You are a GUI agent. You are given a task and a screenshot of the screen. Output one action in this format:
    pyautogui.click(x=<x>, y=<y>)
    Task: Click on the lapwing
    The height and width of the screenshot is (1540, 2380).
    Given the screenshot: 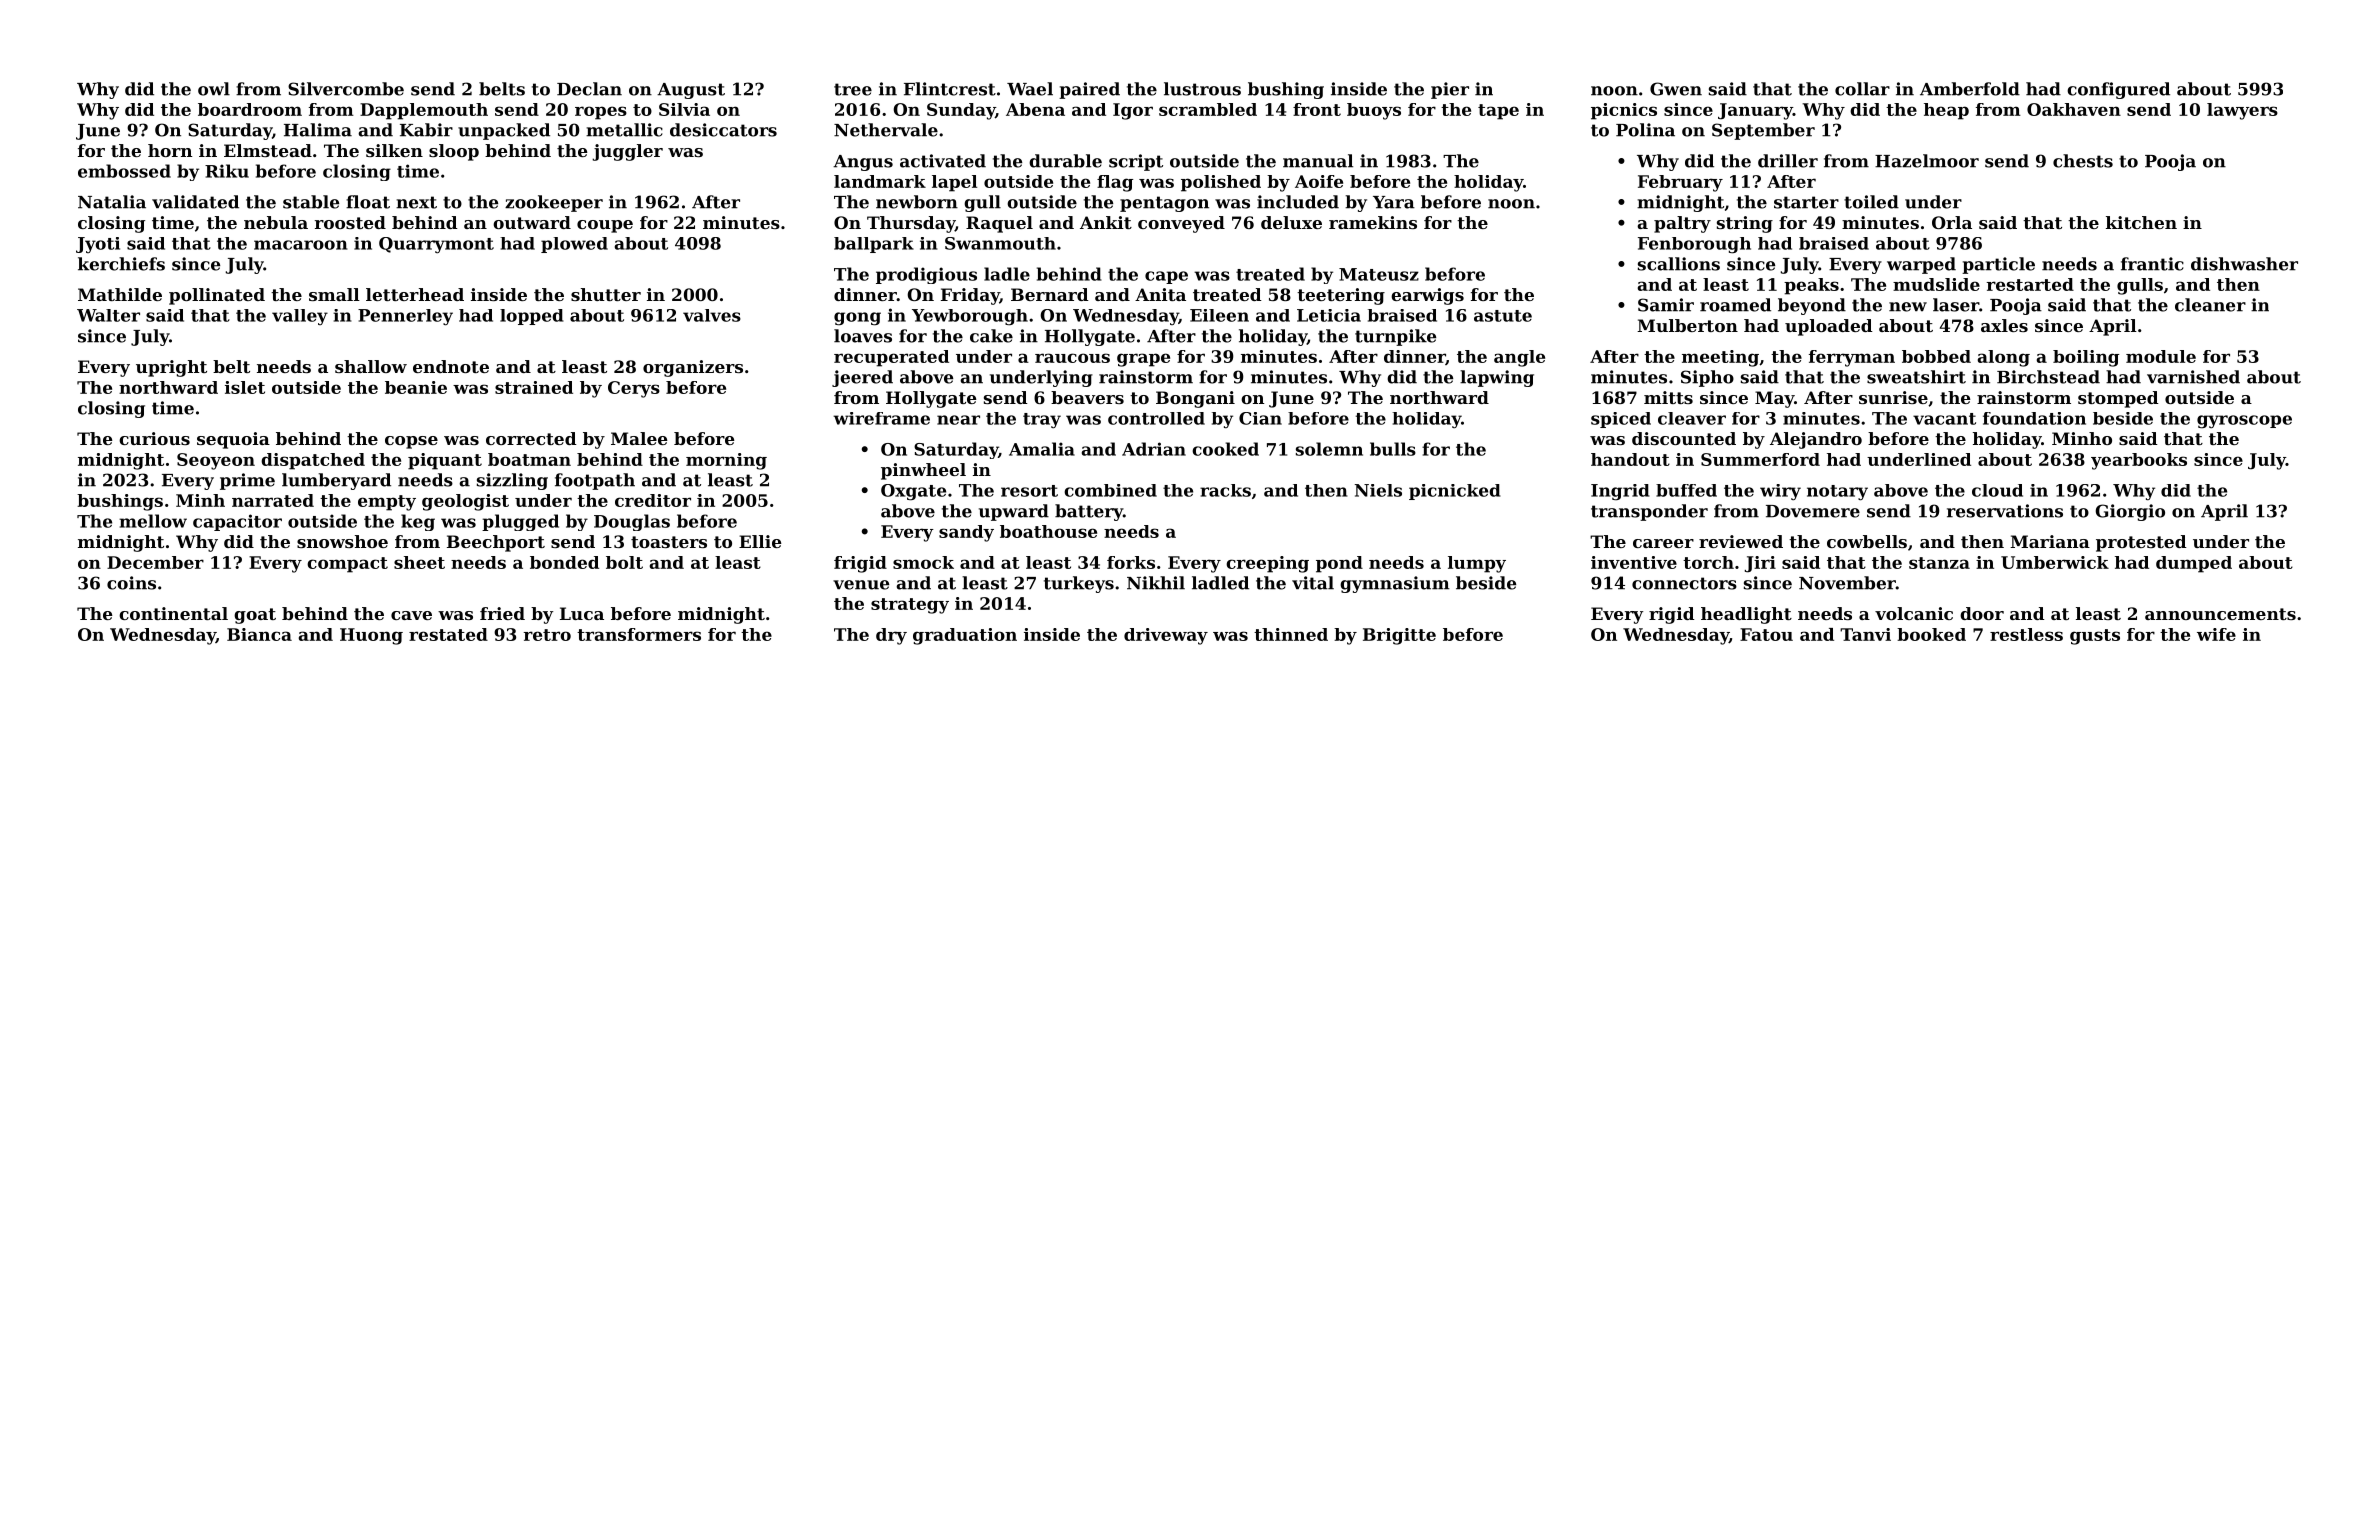 What is the action you would take?
    pyautogui.click(x=1497, y=378)
